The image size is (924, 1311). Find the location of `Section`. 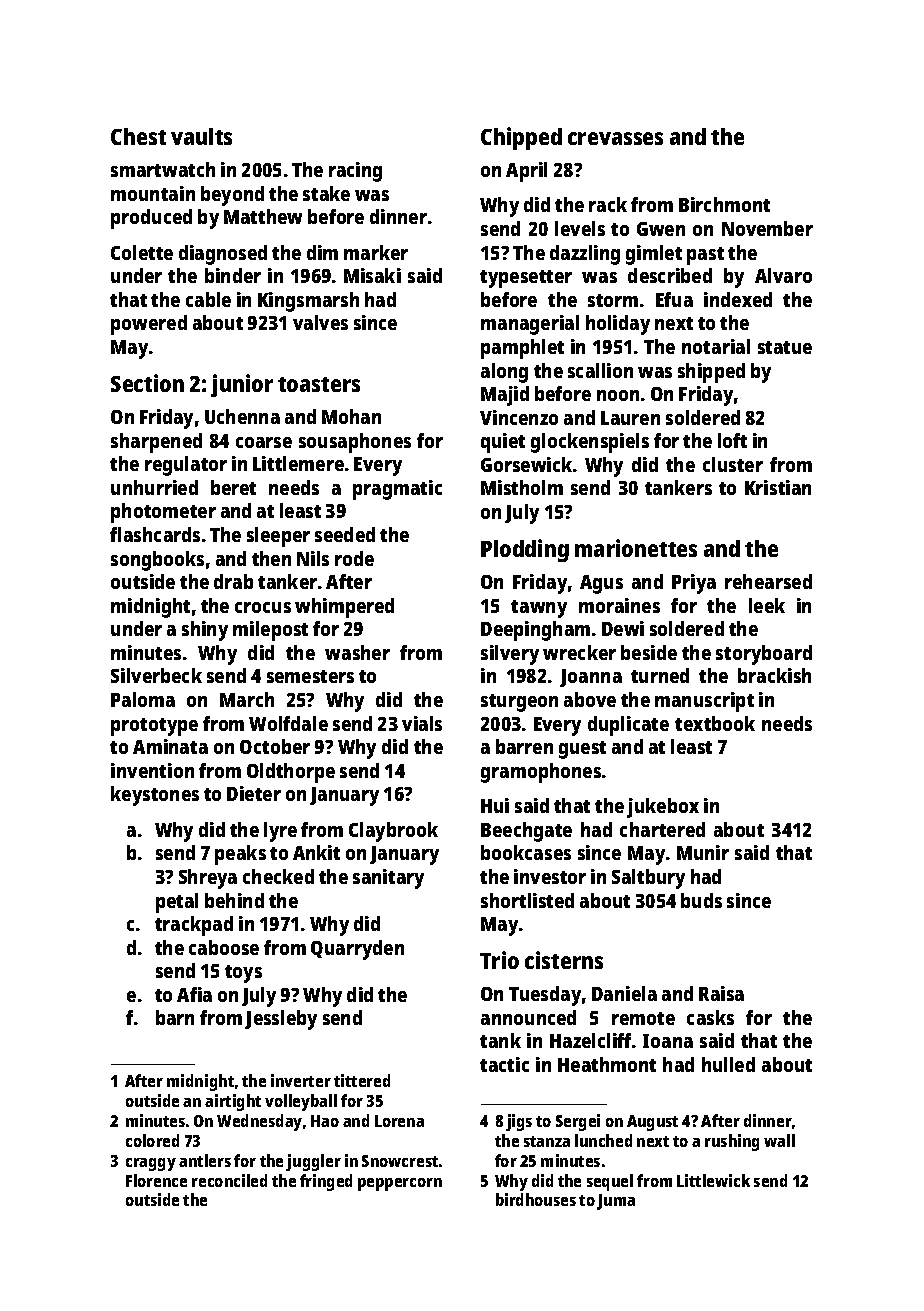

Section is located at coordinates (147, 383).
